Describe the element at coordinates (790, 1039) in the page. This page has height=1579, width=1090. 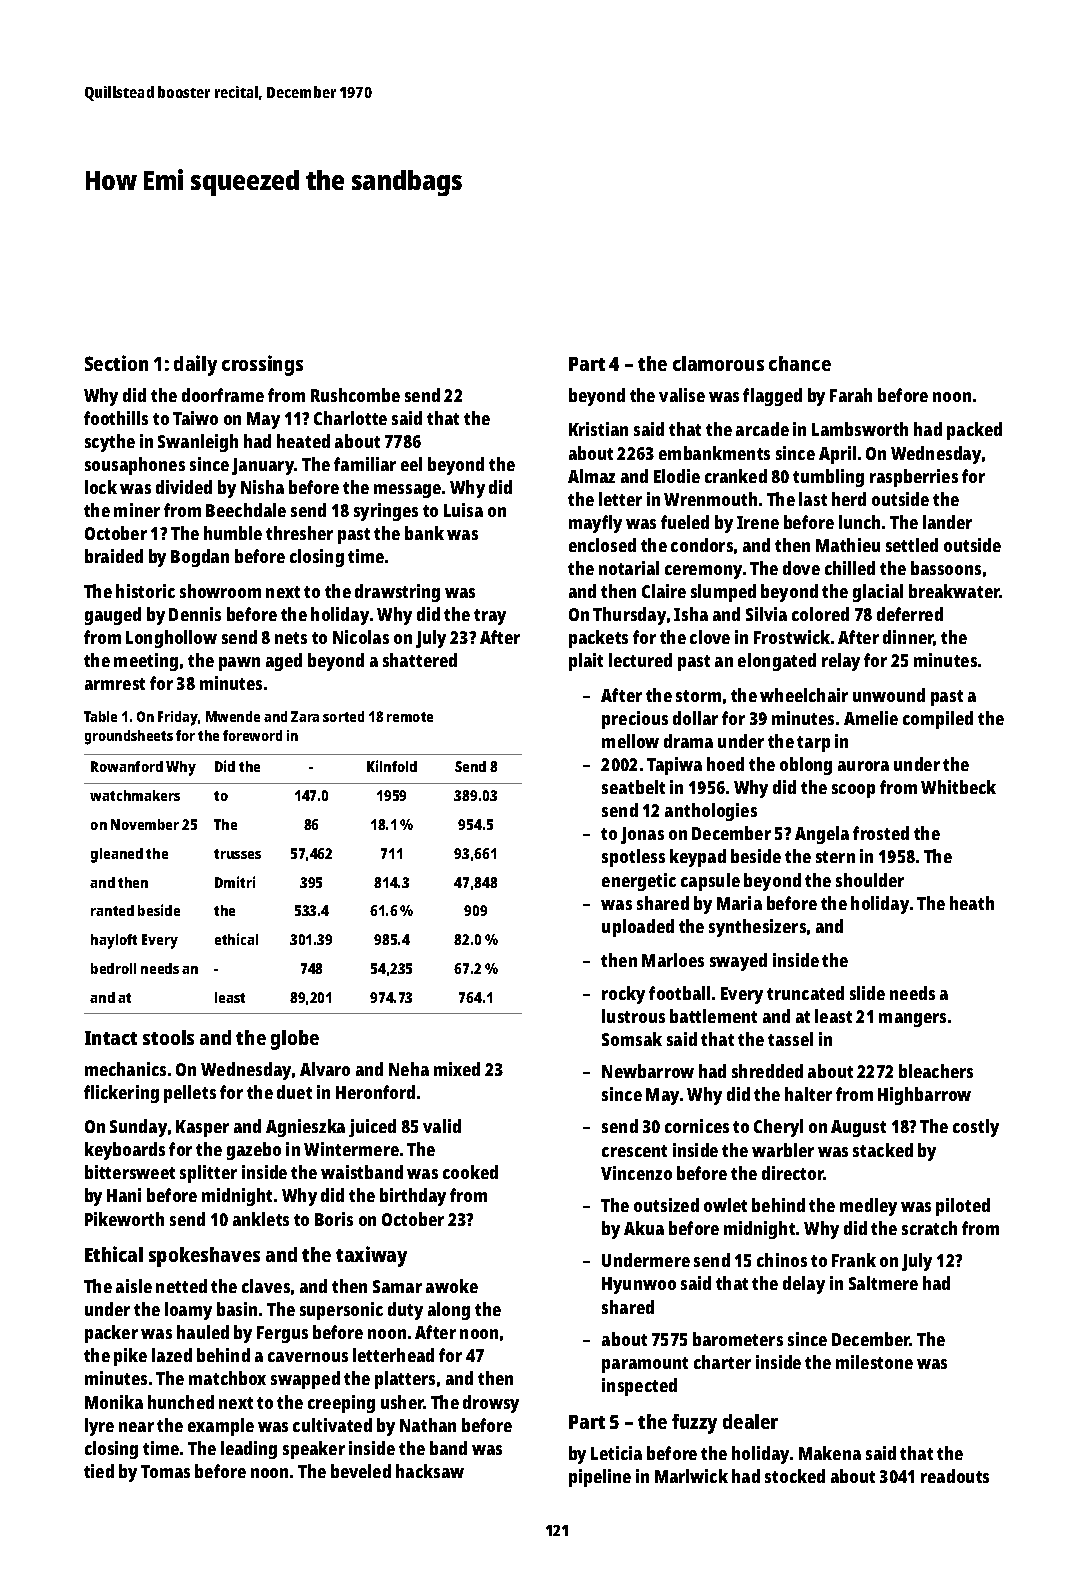
I see `tassel` at that location.
